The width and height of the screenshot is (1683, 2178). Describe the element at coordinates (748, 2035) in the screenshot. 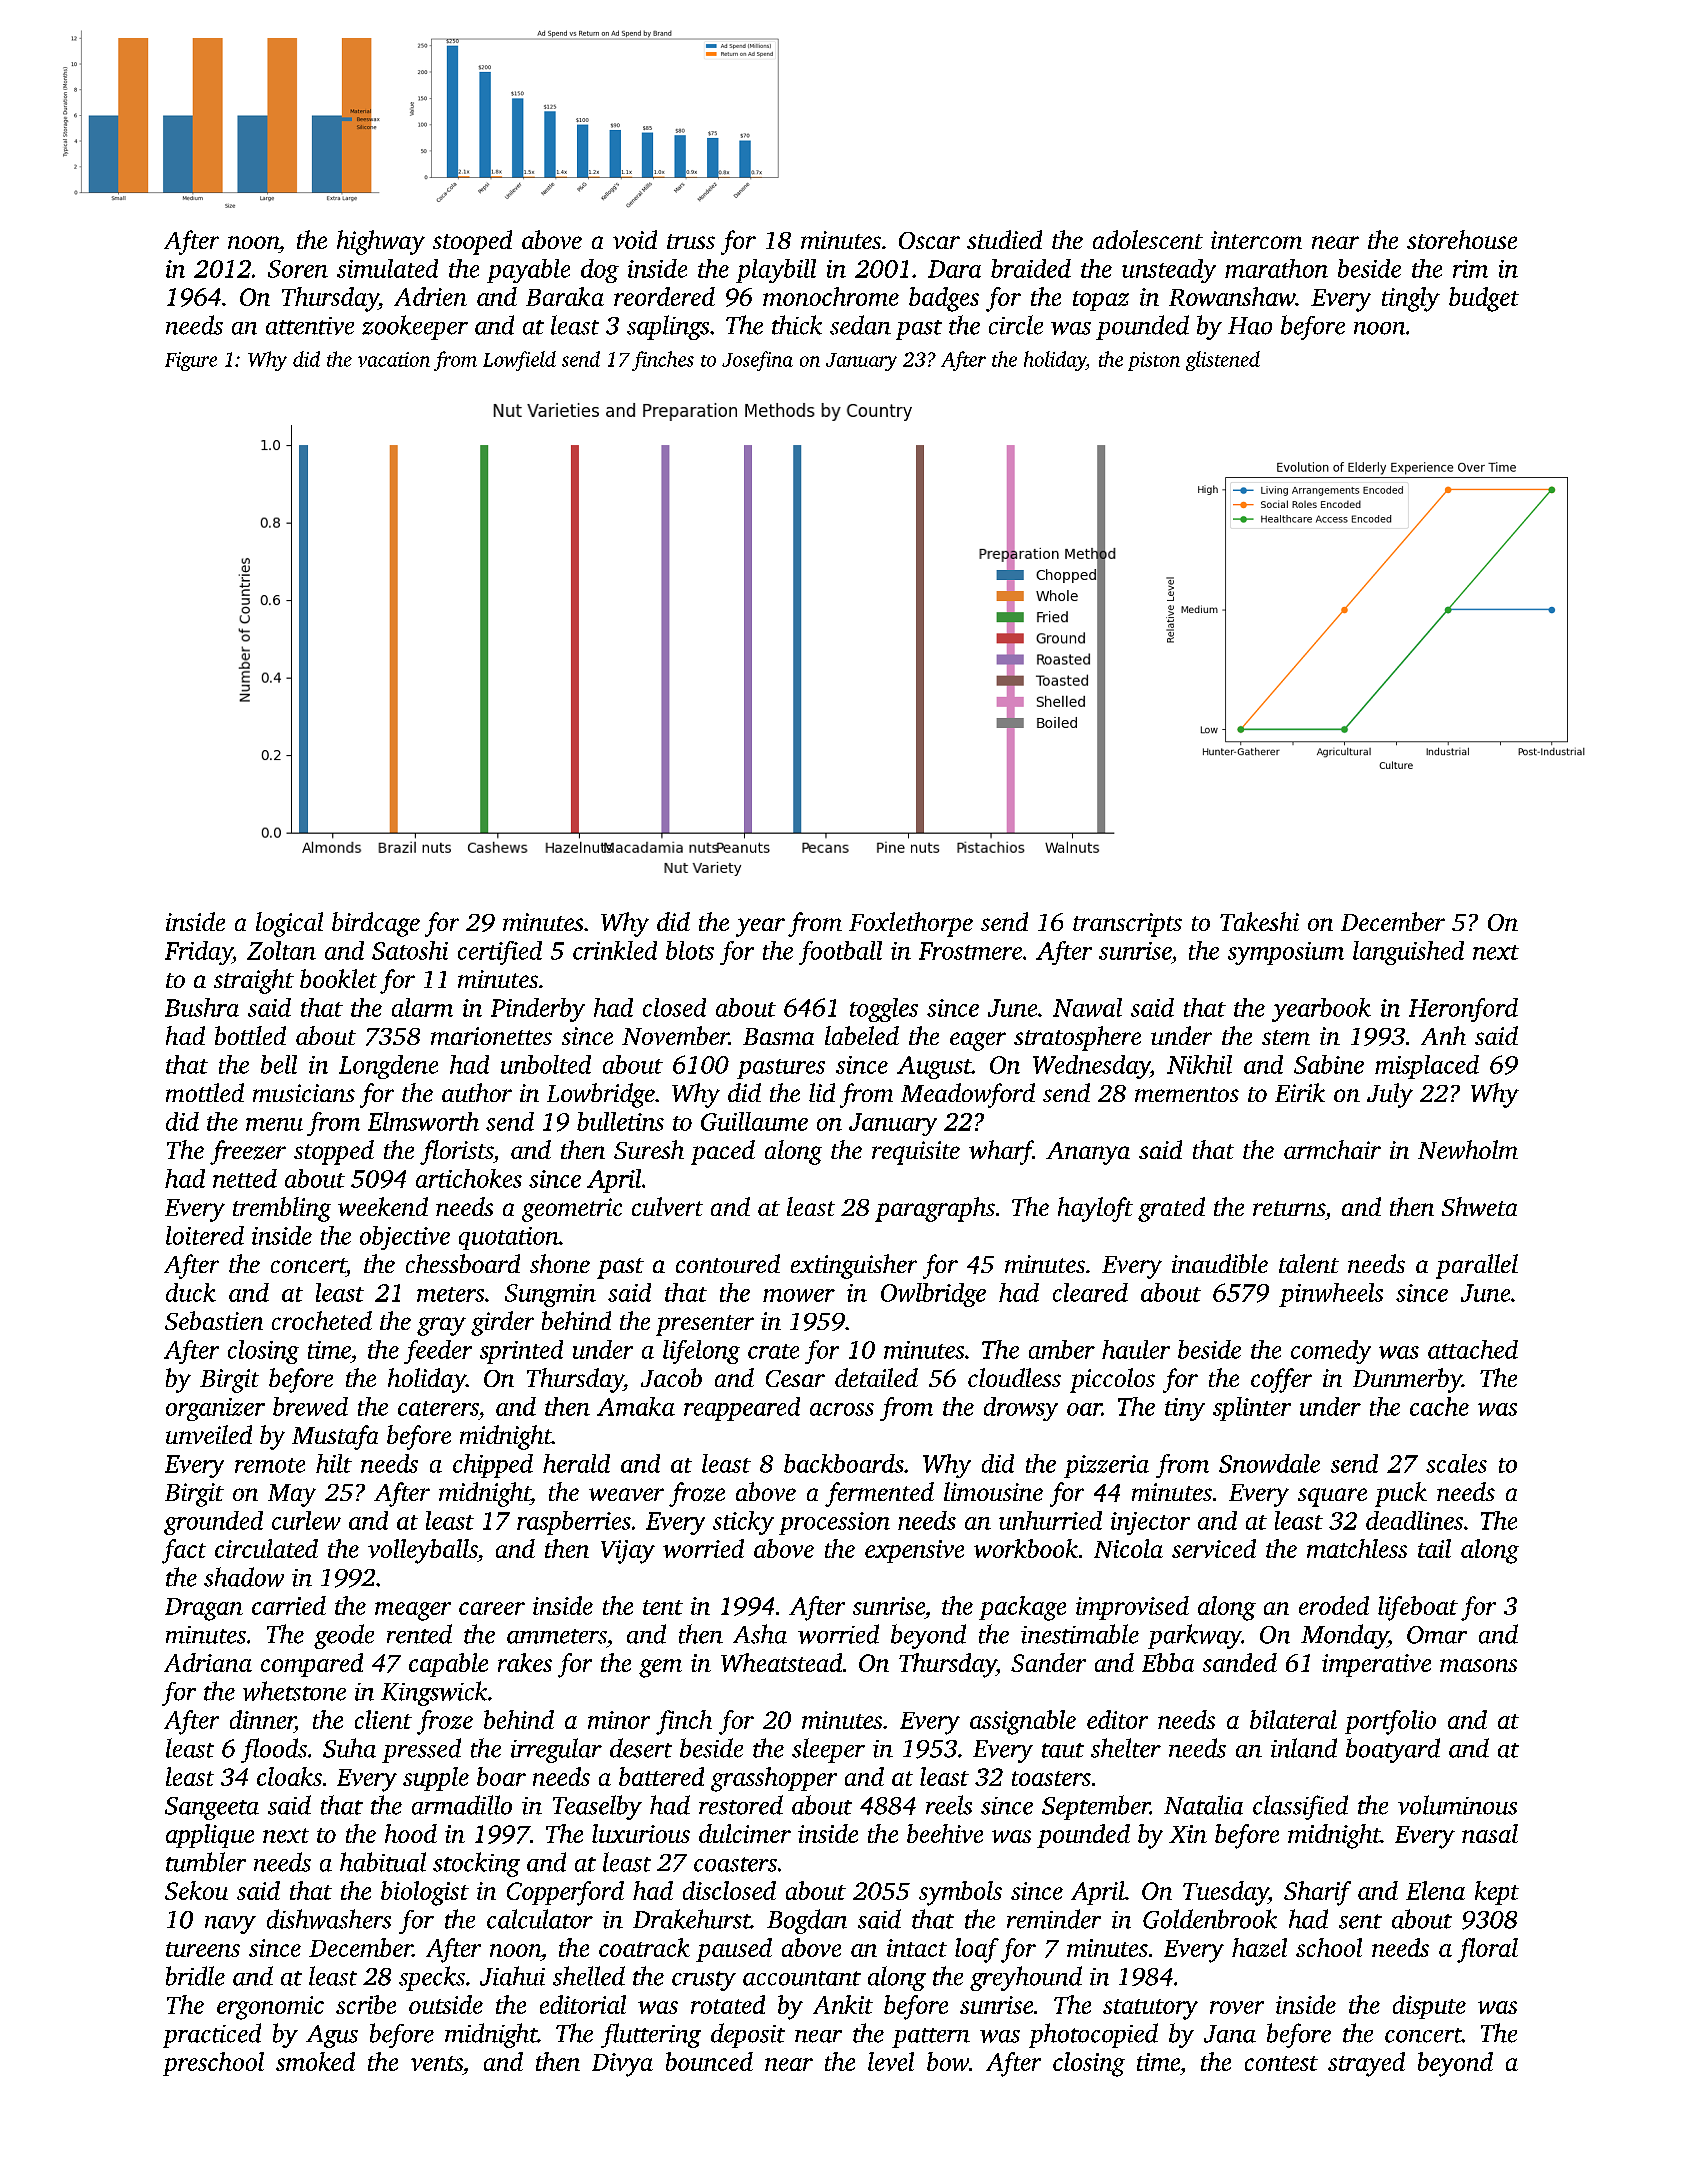

I see `deposit` at that location.
